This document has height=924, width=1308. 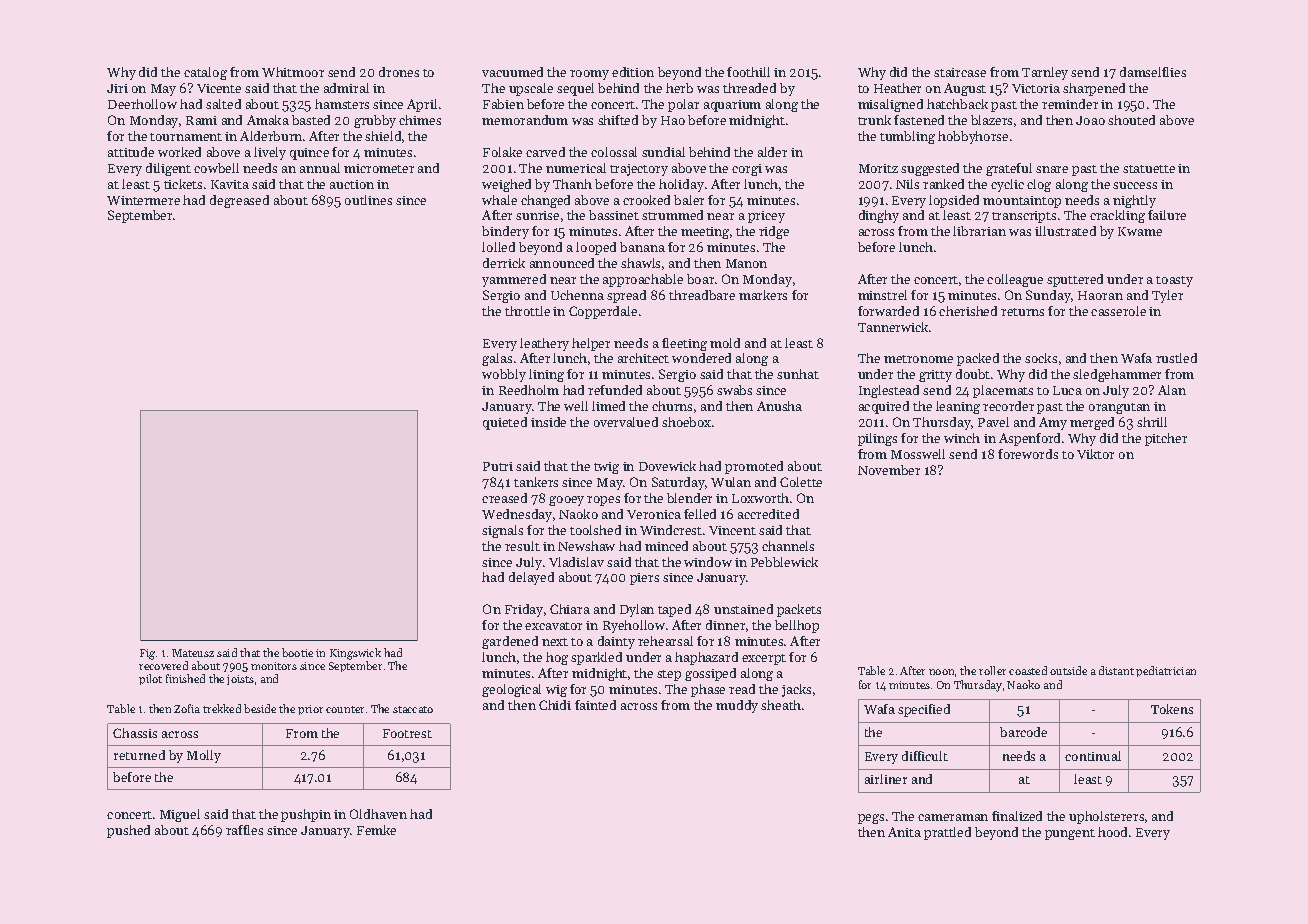 I want to click on outside, so click(x=1068, y=670).
